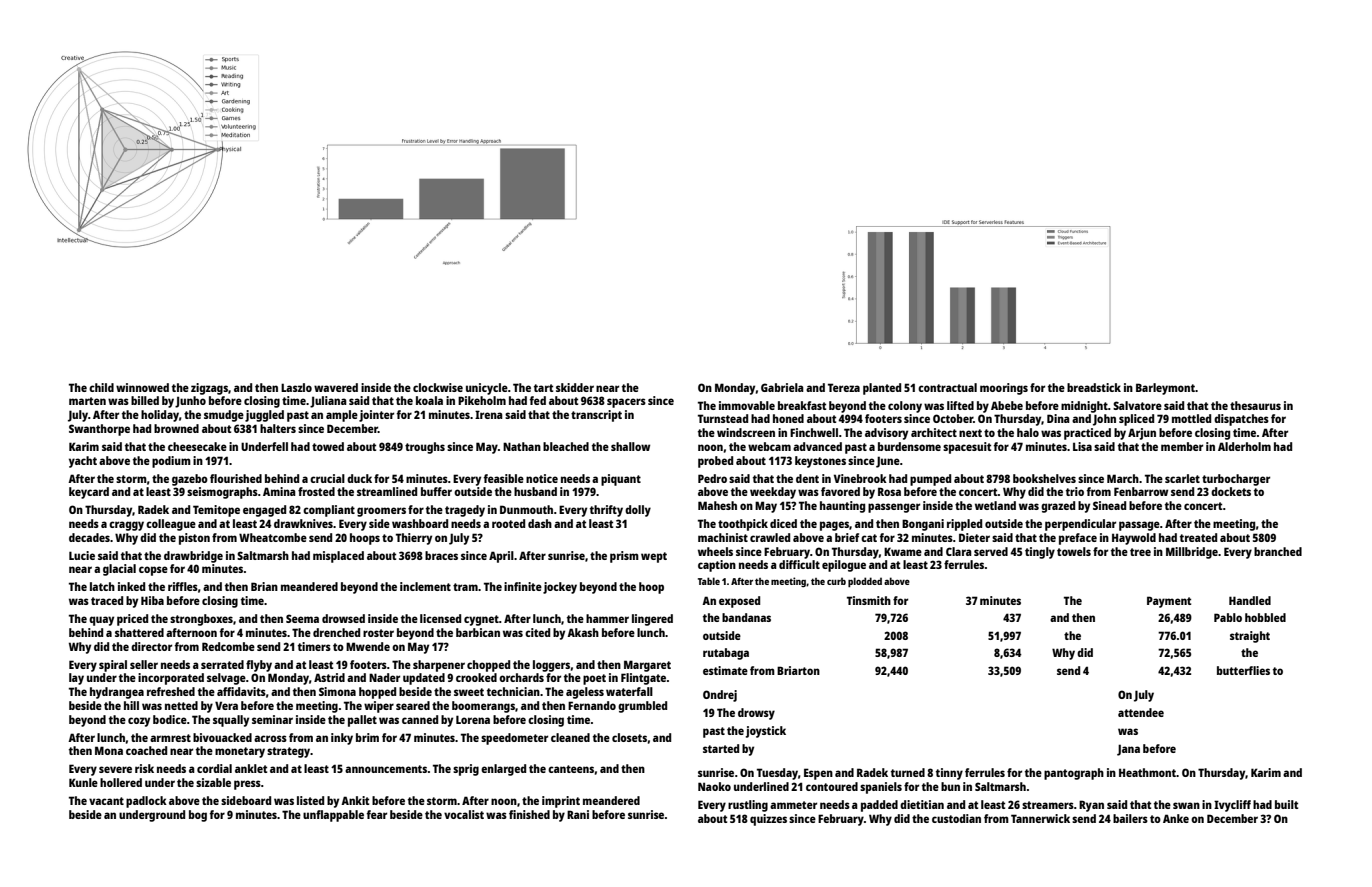  I want to click on branched, so click(1278, 551).
